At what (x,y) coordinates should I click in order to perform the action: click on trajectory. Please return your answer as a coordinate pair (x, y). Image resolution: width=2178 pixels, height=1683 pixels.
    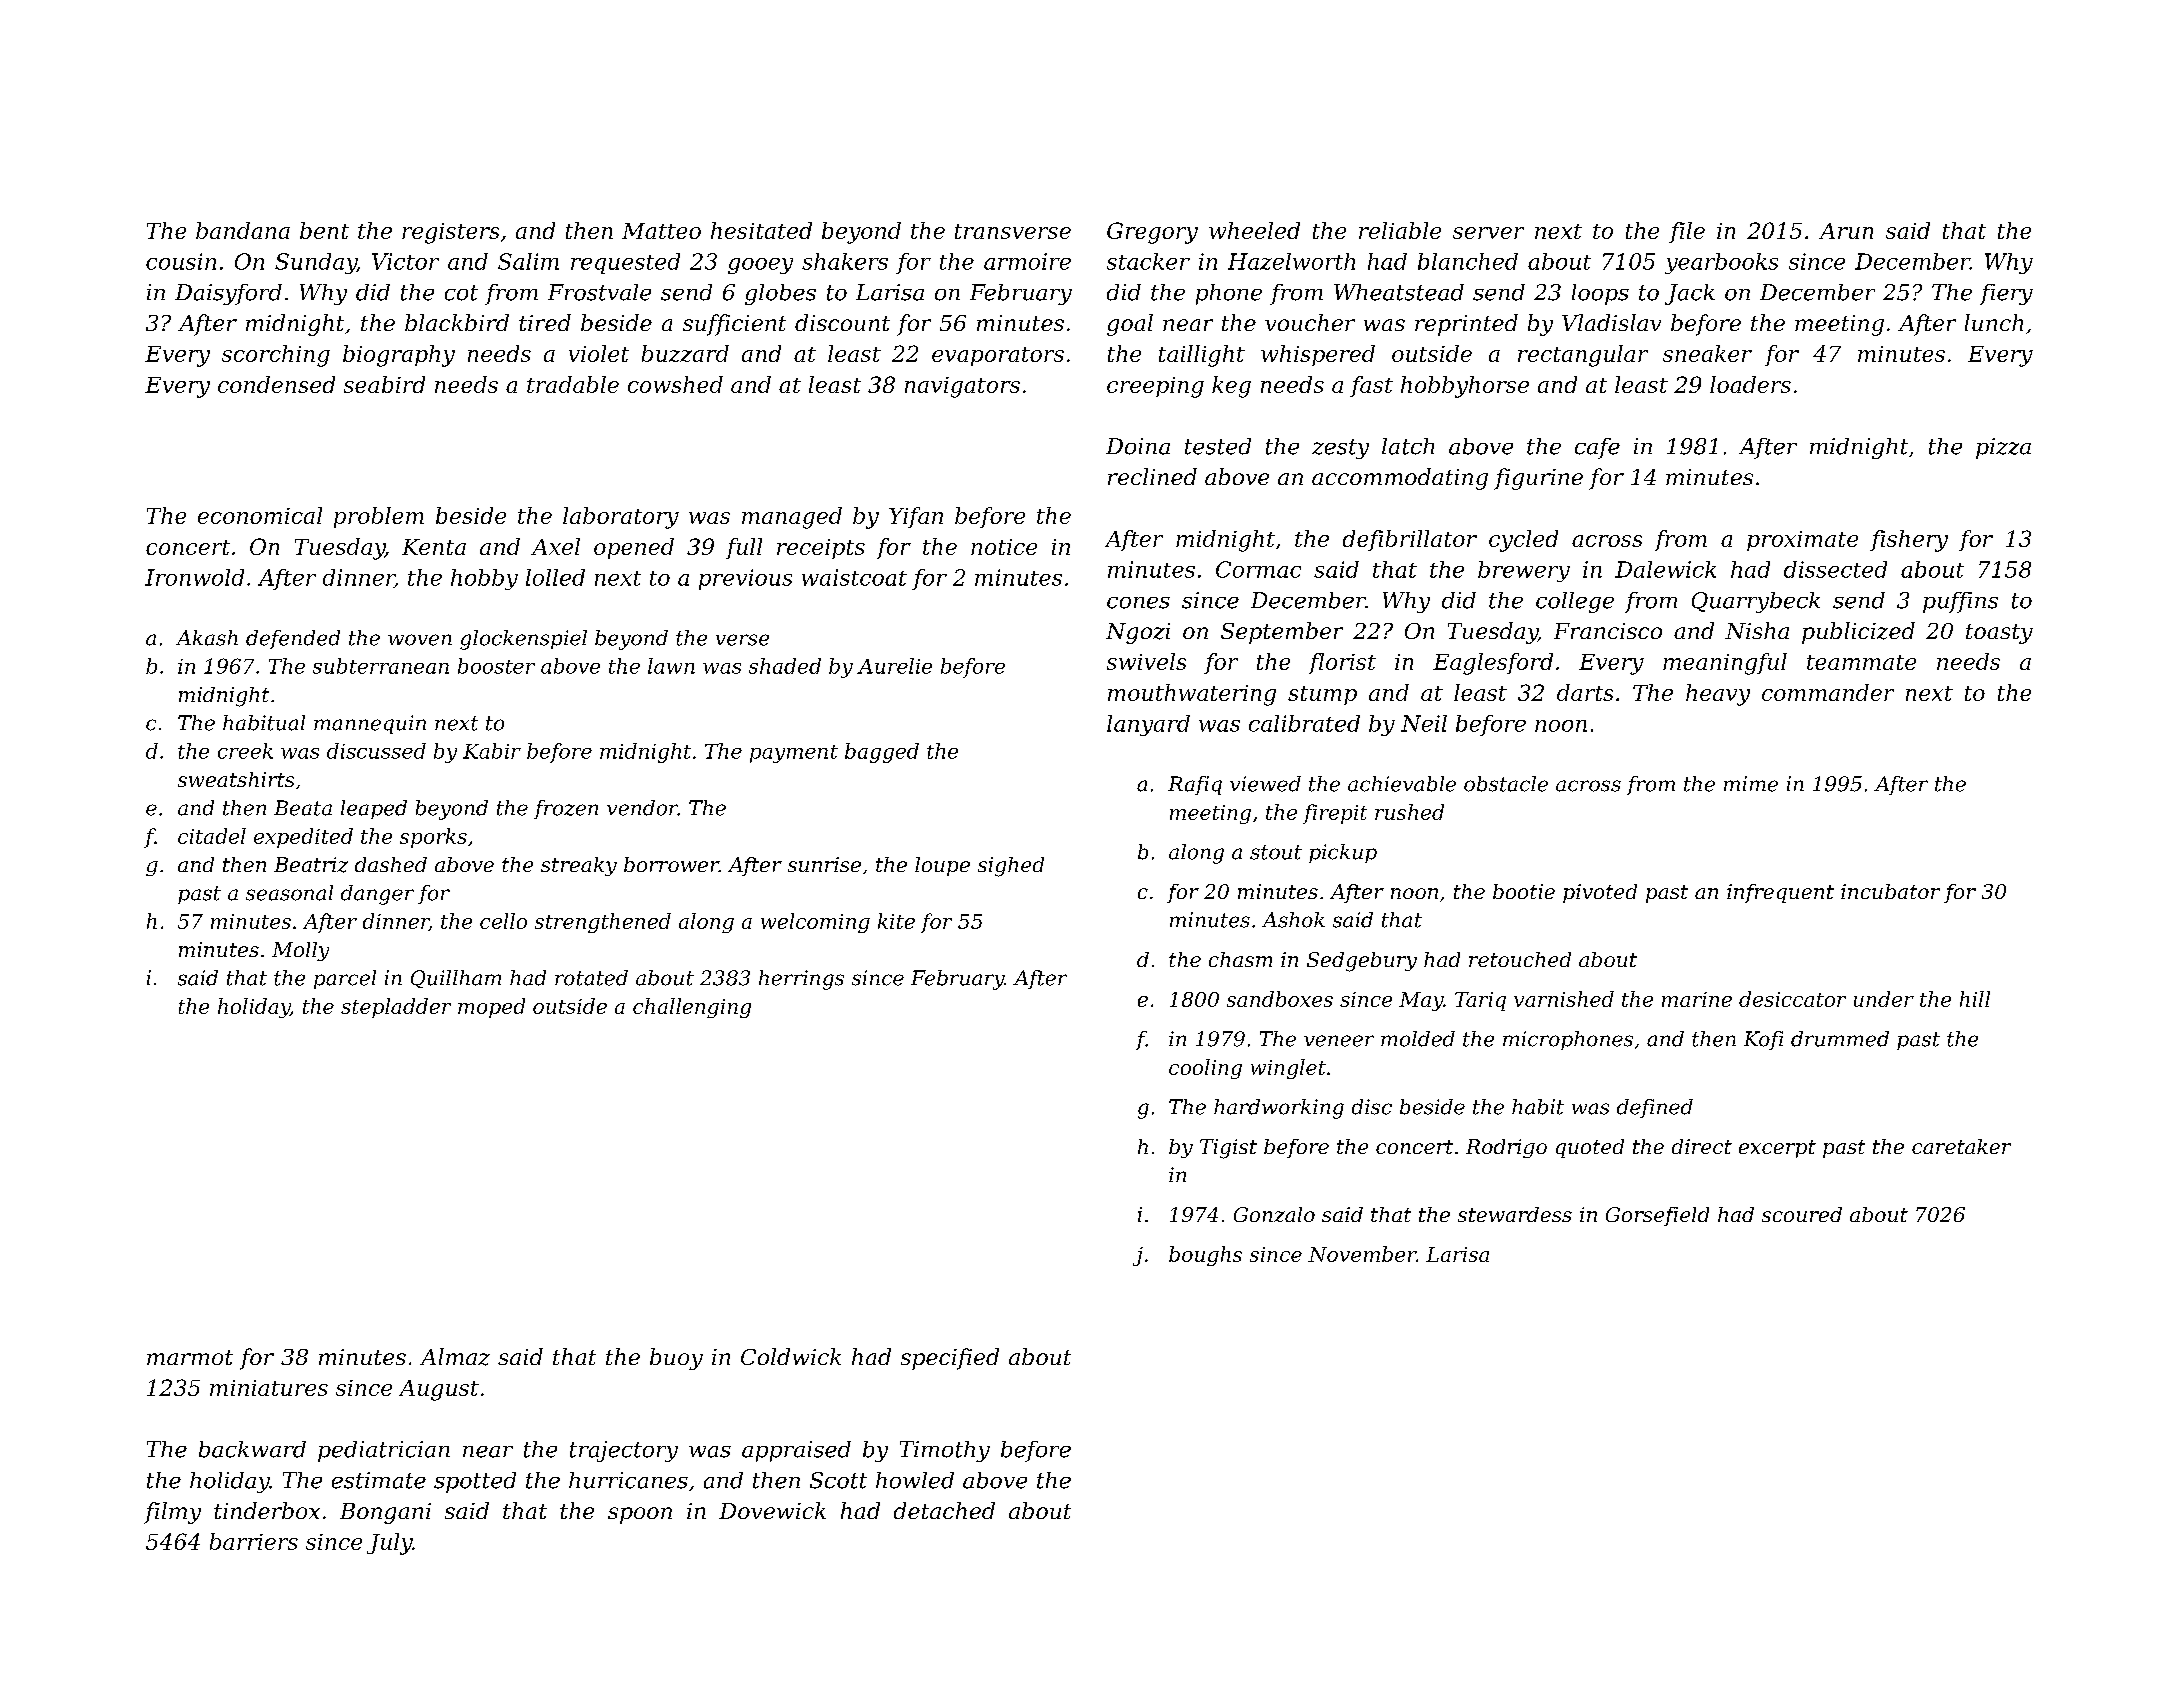
    Looking at the image, I should click on (624, 1451).
